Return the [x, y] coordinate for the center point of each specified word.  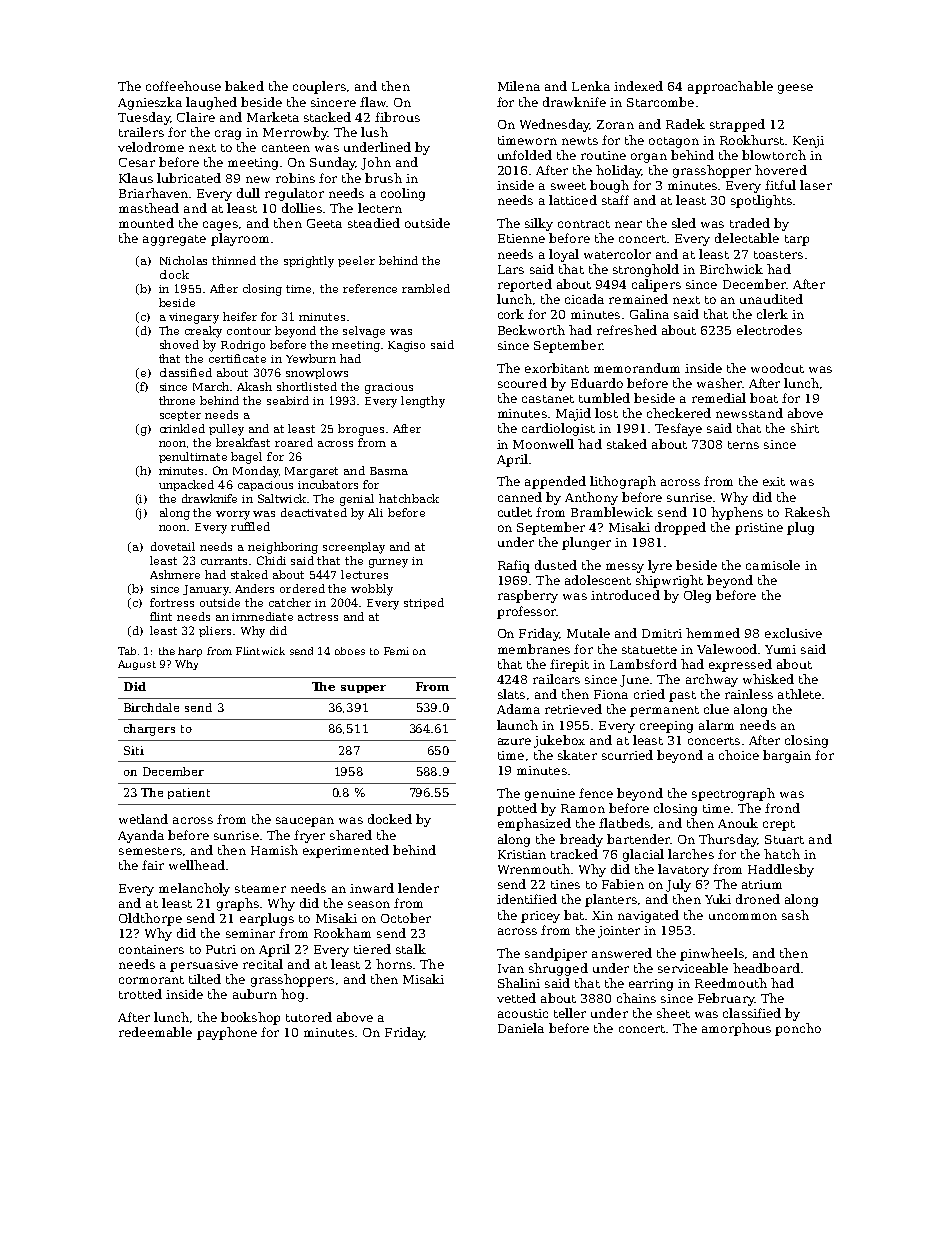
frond [782, 808]
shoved [179, 344]
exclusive [793, 633]
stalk [411, 949]
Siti [134, 750]
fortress [172, 602]
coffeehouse [183, 86]
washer [719, 383]
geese [795, 89]
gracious [389, 388]
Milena [519, 86]
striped [424, 603]
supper [363, 689]
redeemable [155, 1032]
